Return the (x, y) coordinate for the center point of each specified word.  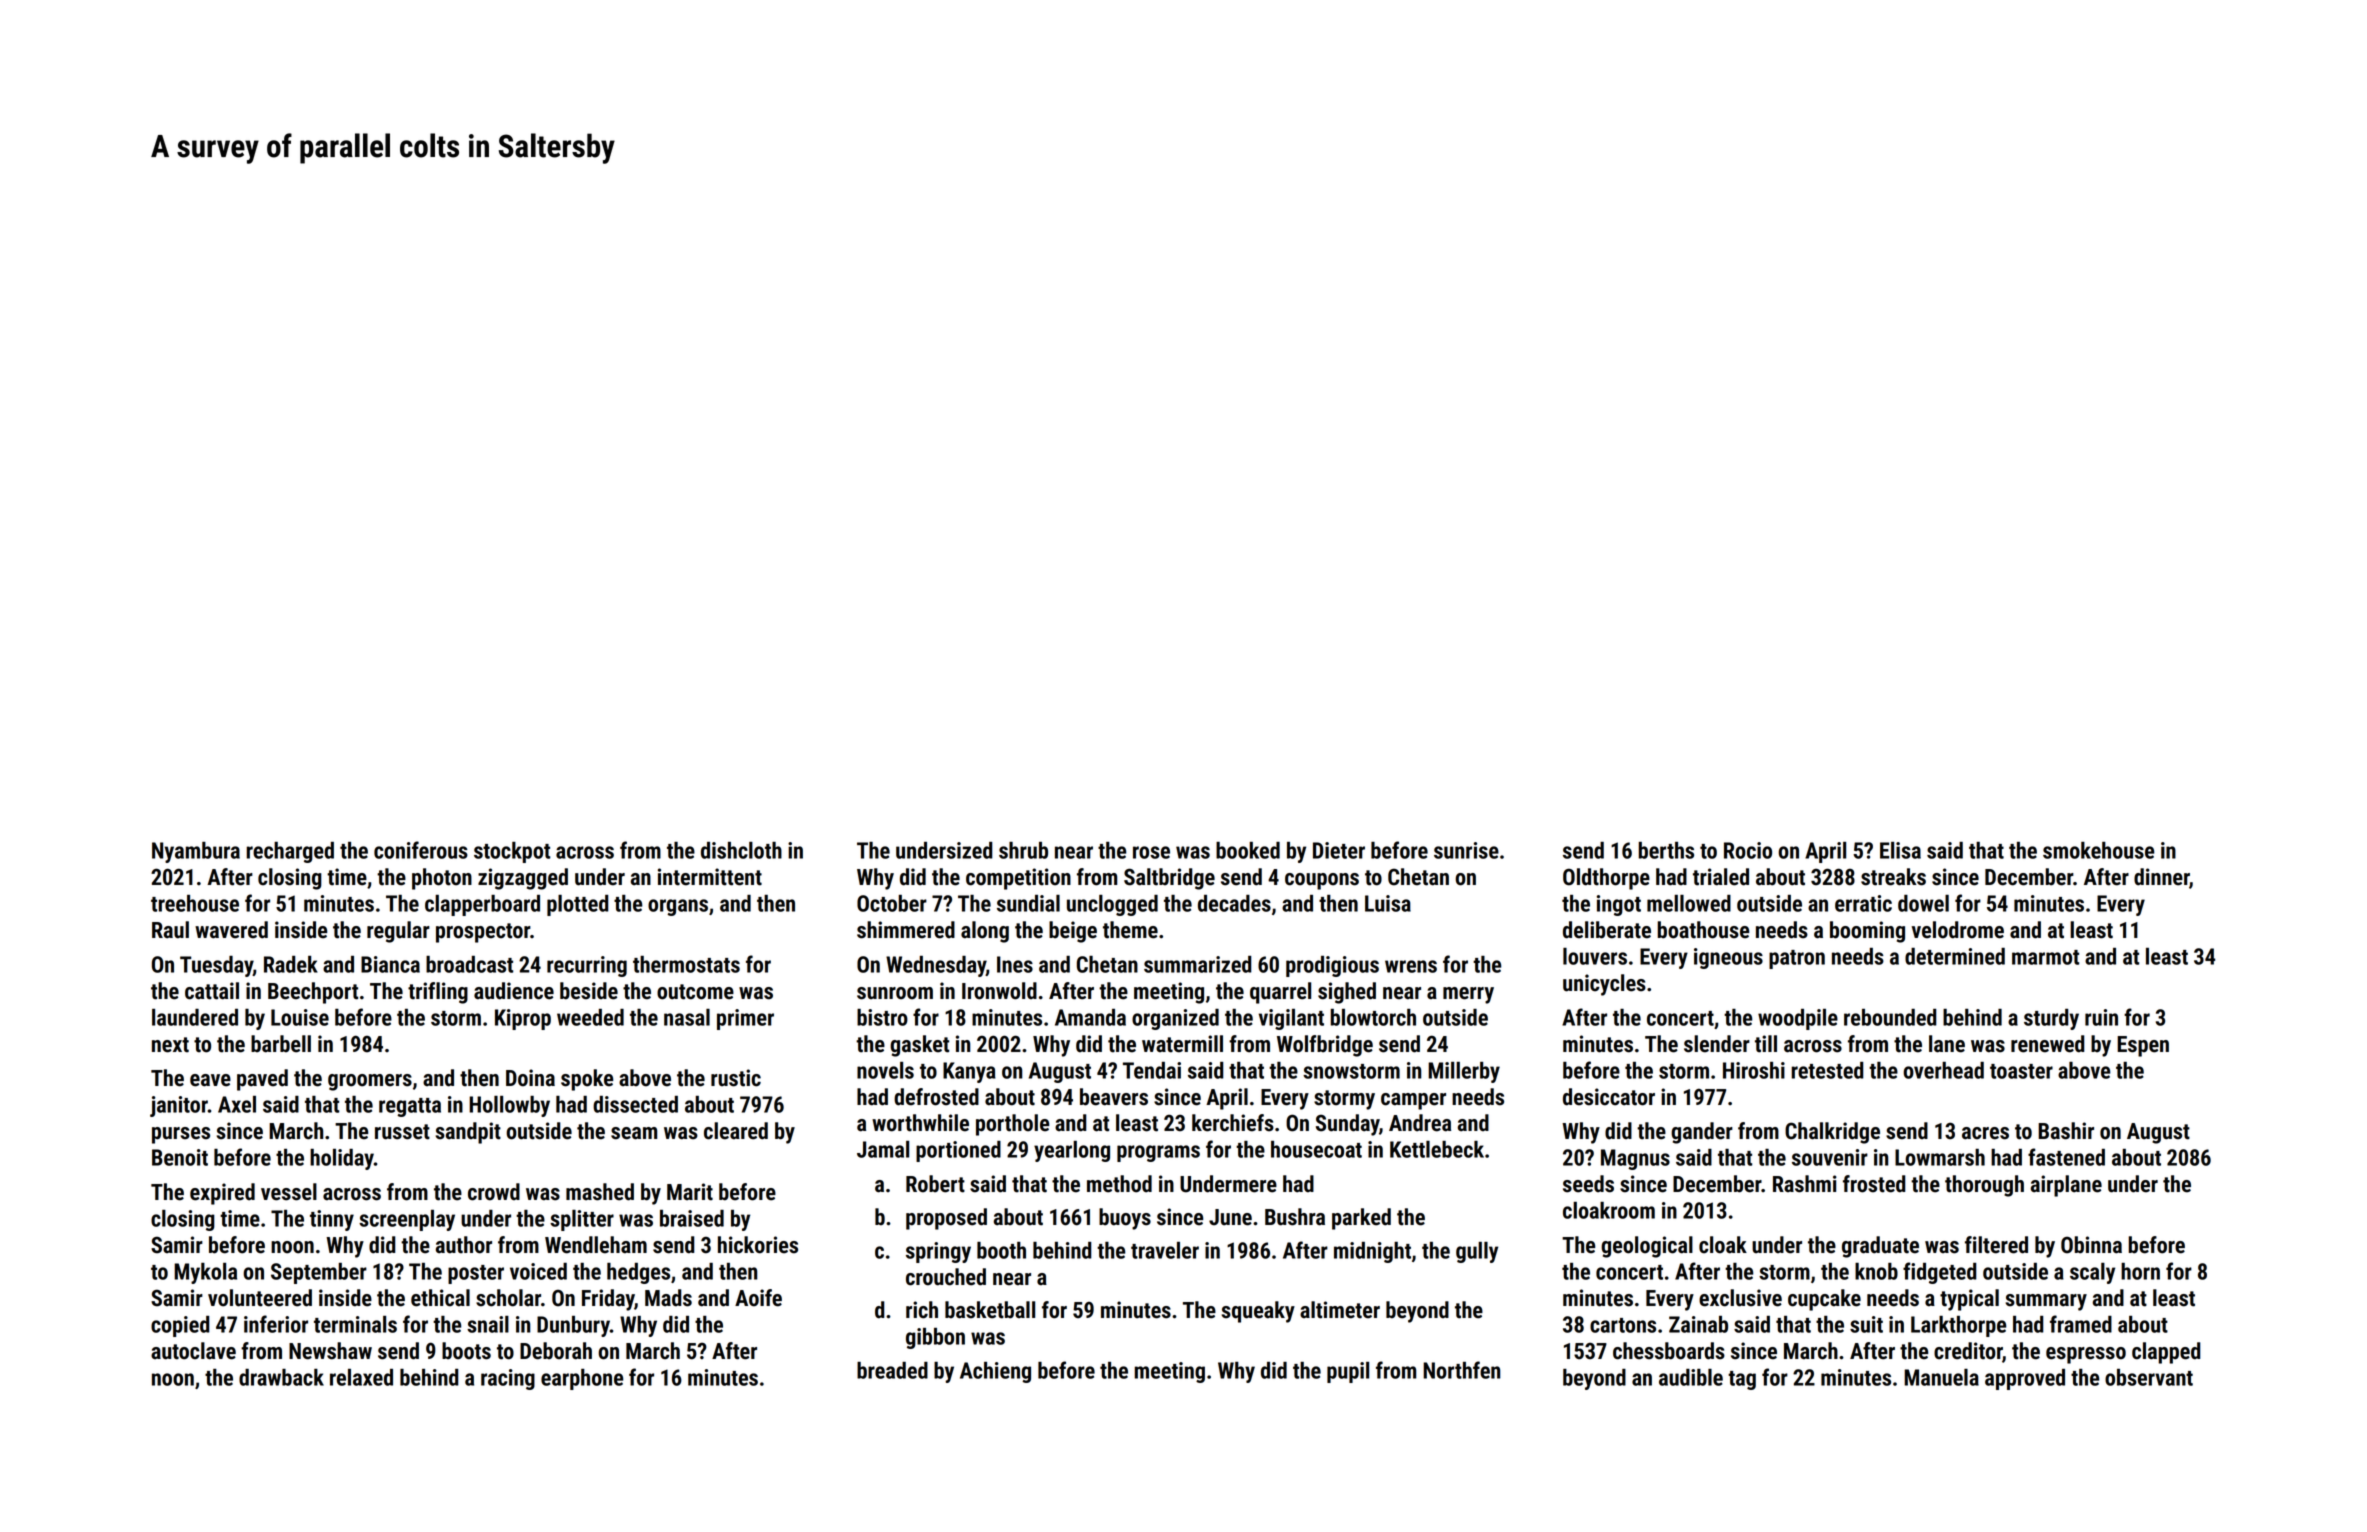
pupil (1348, 1372)
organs (678, 907)
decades (1234, 903)
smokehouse (2098, 850)
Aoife (758, 1298)
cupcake (1824, 1300)
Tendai (1152, 1070)
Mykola (205, 1273)
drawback (281, 1377)
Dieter (1339, 850)
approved (2025, 1379)
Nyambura (196, 852)
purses (181, 1135)
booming (1867, 932)
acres (1985, 1133)
